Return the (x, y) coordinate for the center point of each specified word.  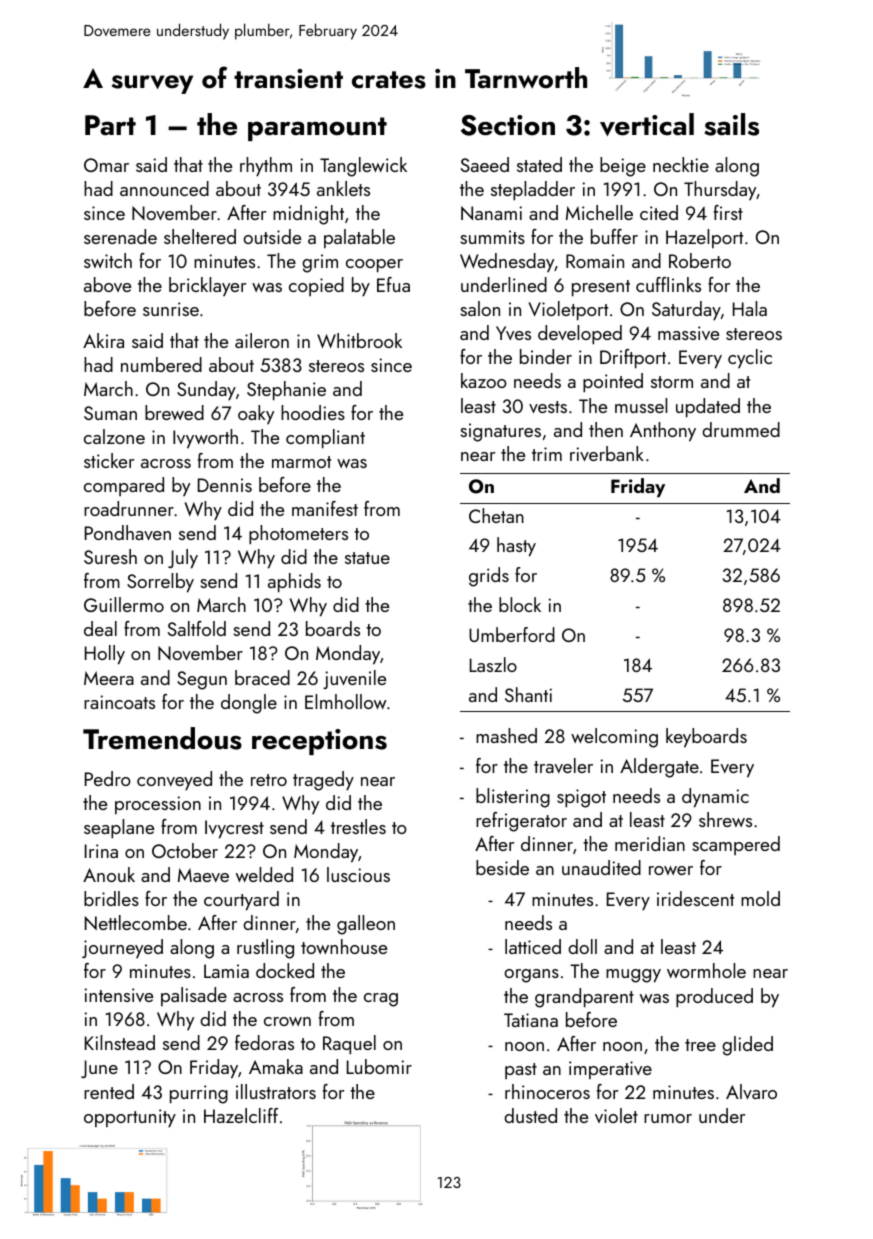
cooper (374, 266)
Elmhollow (346, 701)
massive (688, 333)
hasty (516, 546)
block (520, 604)
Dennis (225, 485)
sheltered (200, 236)
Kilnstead (120, 1042)
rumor (668, 1118)
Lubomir (379, 1066)
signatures (500, 432)
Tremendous (162, 738)
